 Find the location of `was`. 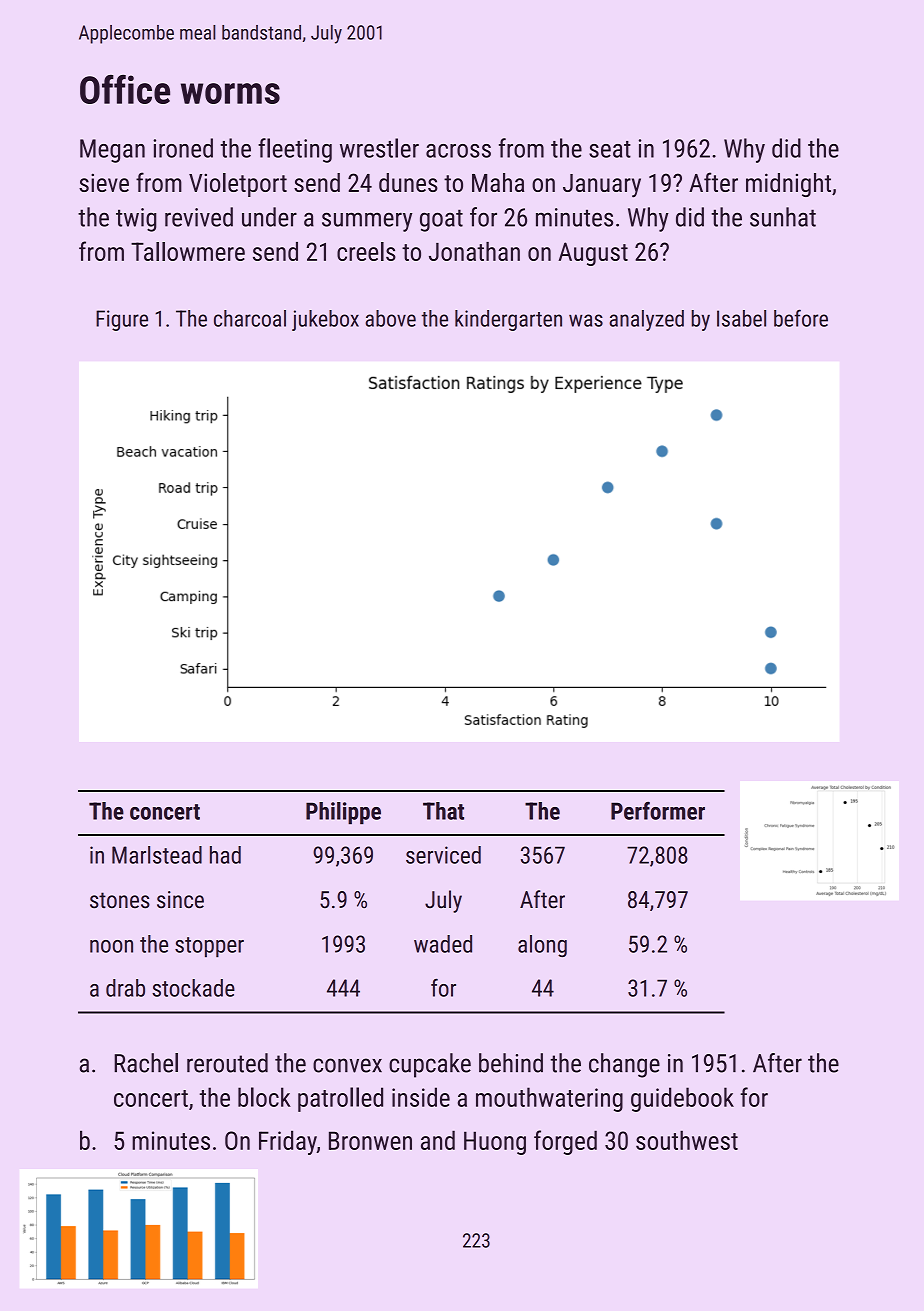

was is located at coordinates (586, 320).
